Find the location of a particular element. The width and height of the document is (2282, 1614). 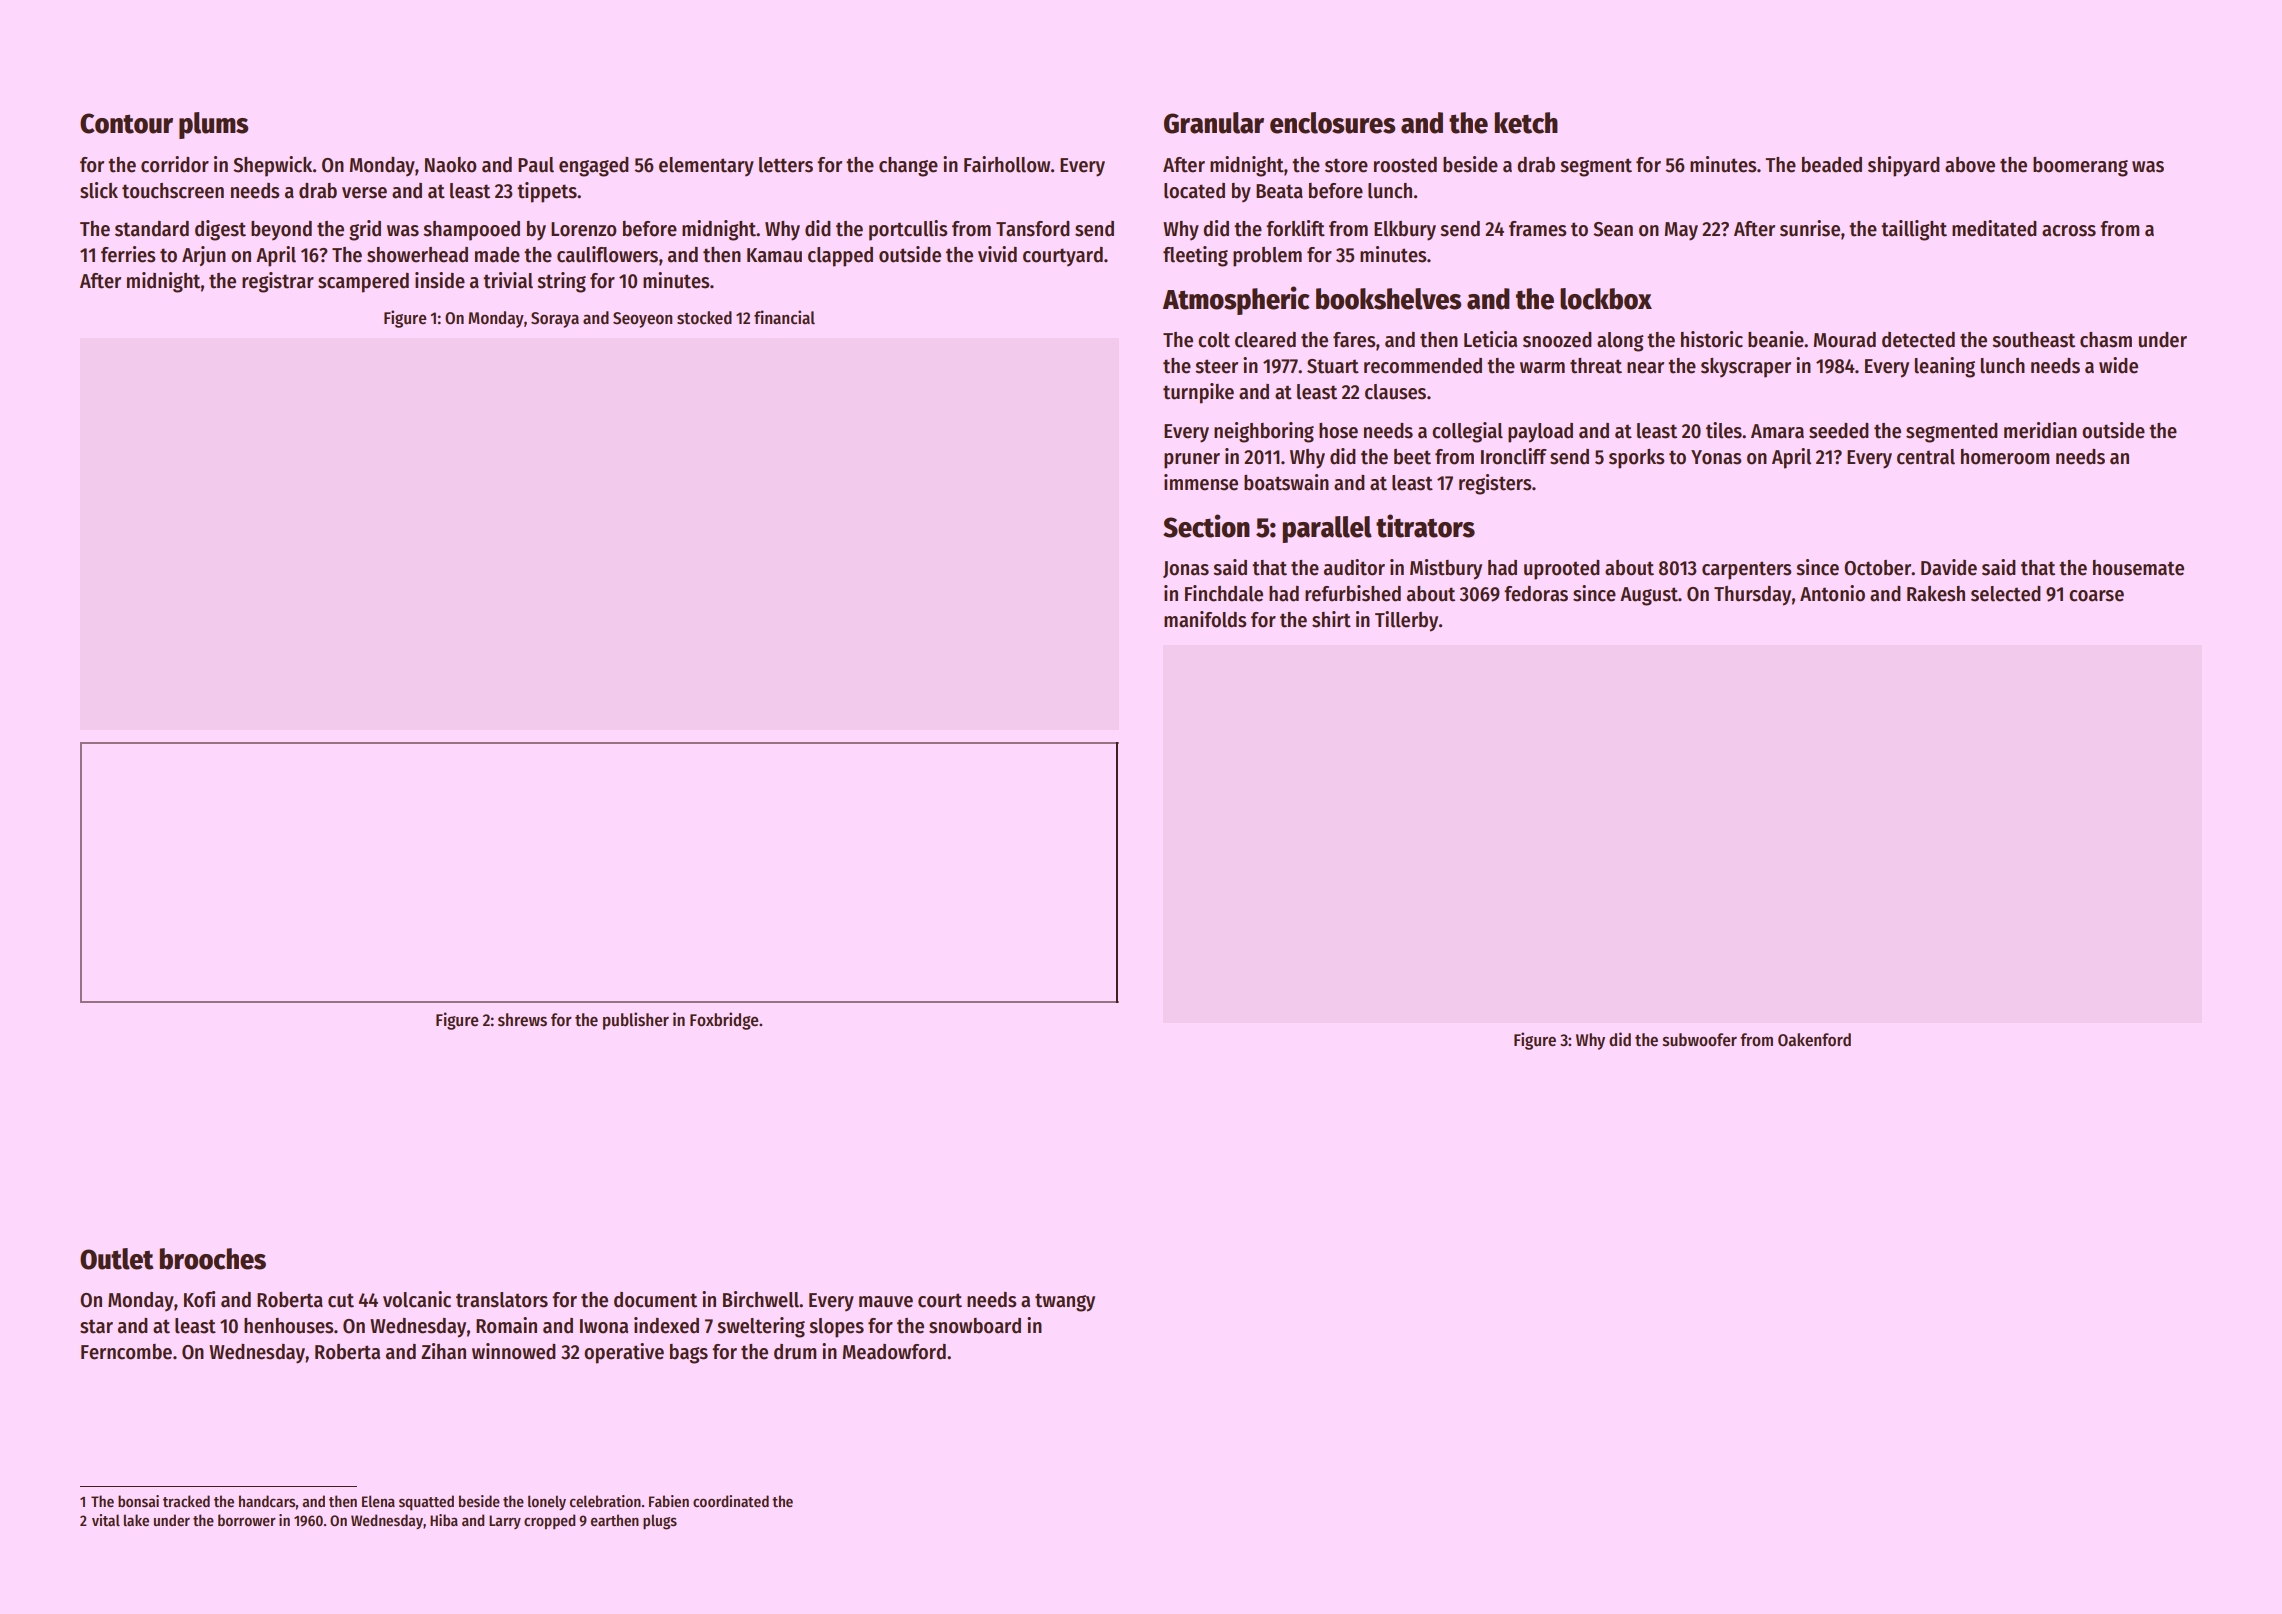

Thursday is located at coordinates (1752, 596).
